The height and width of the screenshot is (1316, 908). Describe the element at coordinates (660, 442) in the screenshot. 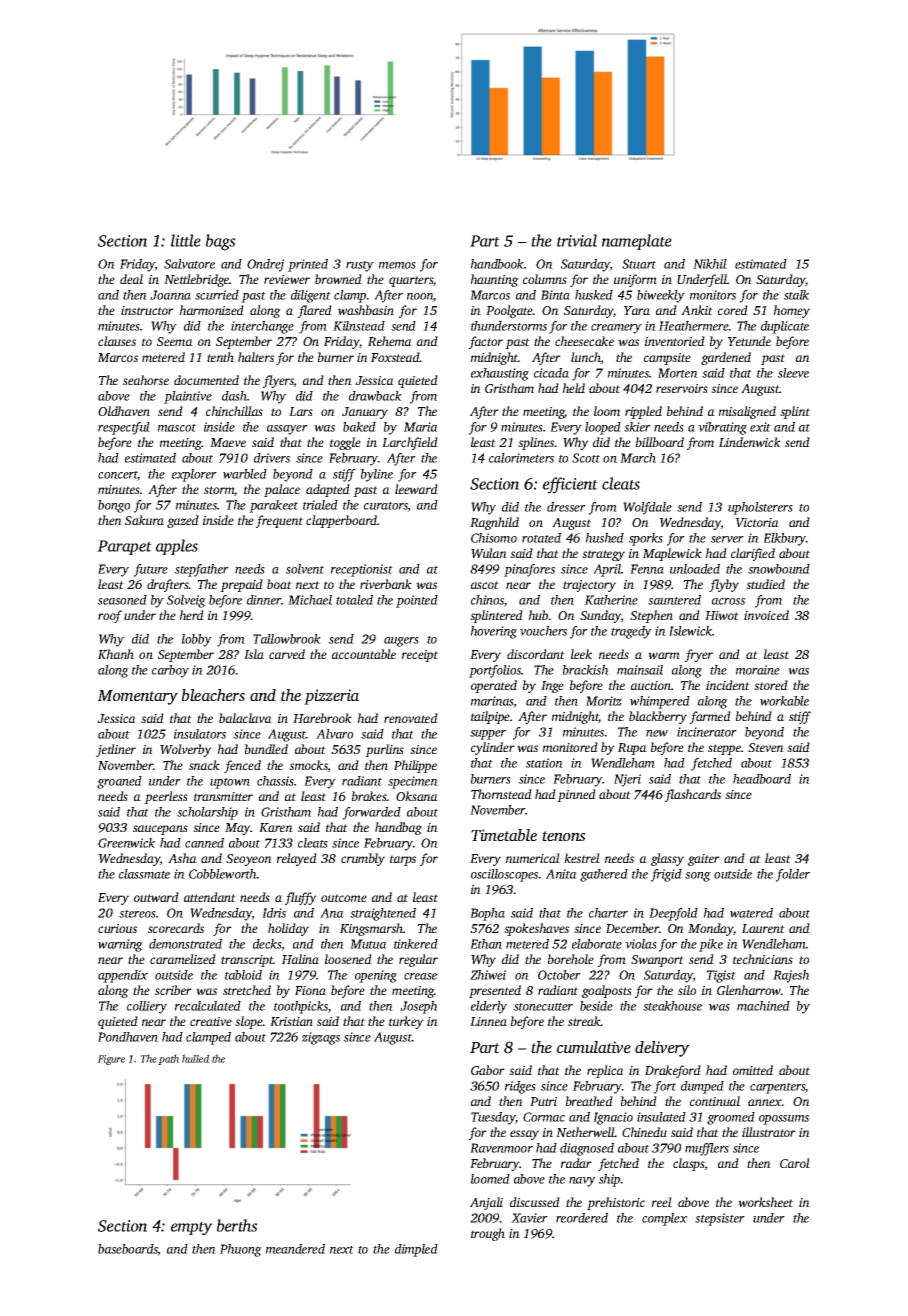

I see `billboard` at that location.
